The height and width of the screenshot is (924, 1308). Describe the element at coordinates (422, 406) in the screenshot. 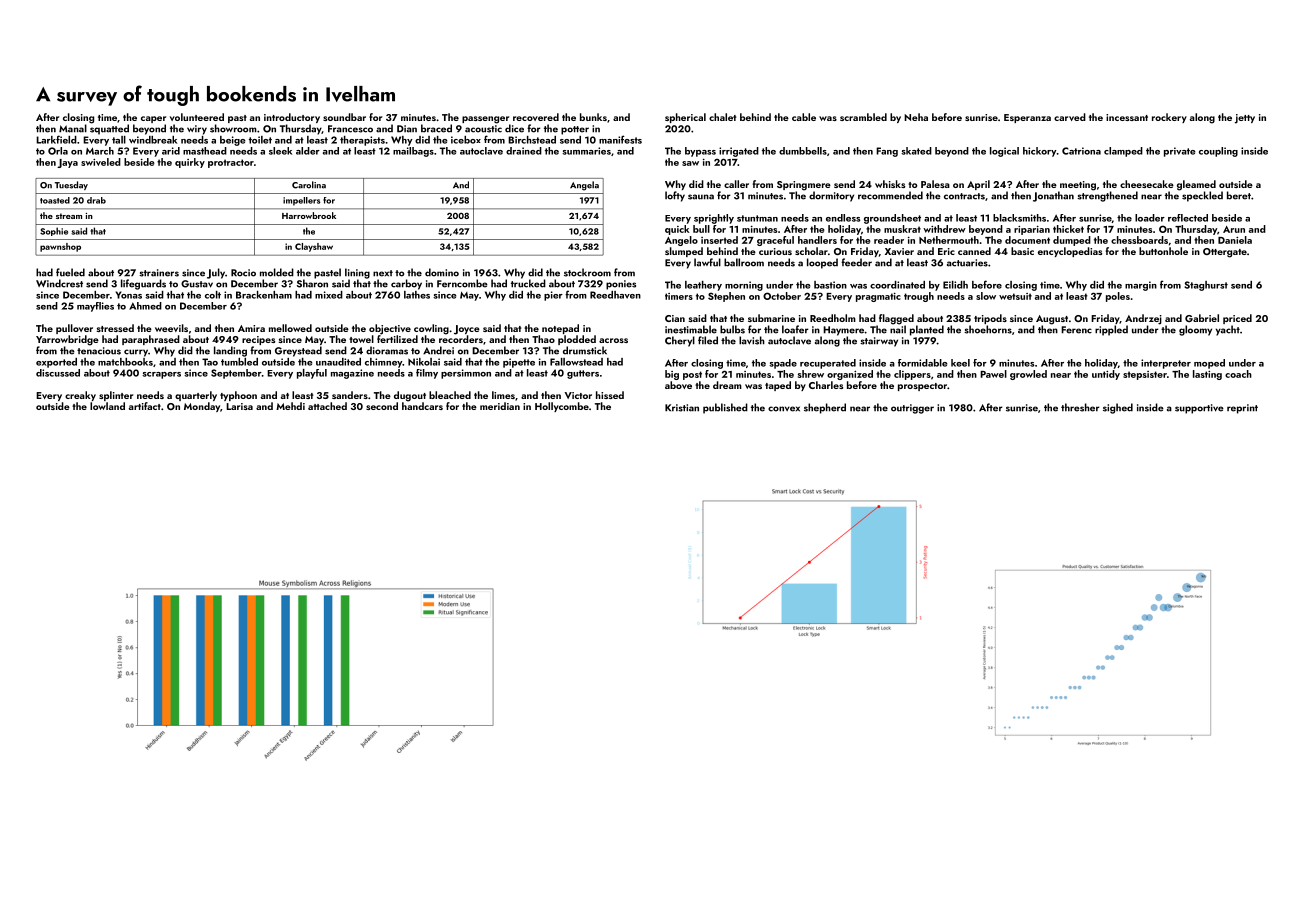

I see `handcars` at that location.
